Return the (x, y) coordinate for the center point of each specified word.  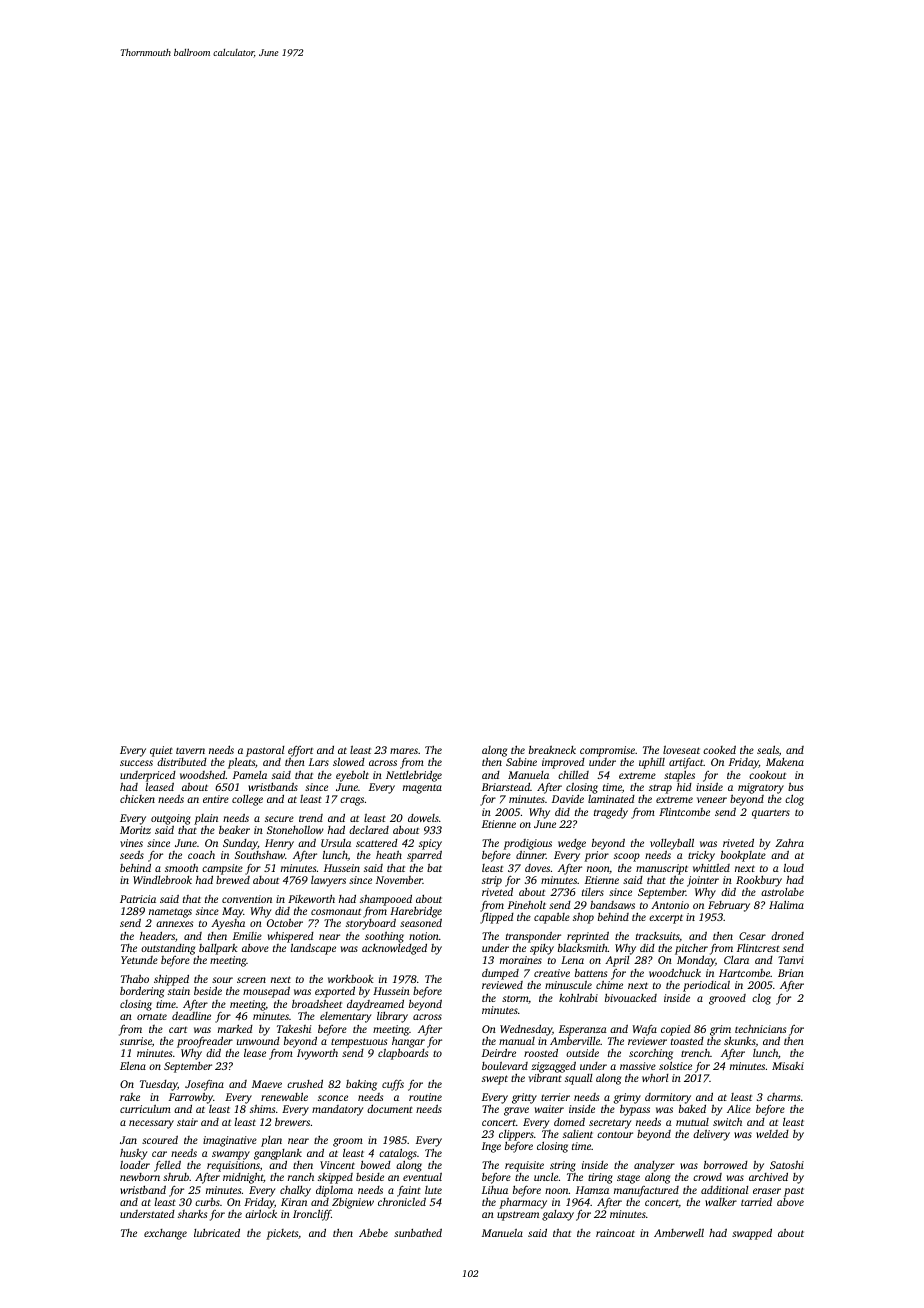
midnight (243, 1178)
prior (596, 856)
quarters (771, 814)
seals (768, 750)
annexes (174, 924)
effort (300, 751)
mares (404, 751)
